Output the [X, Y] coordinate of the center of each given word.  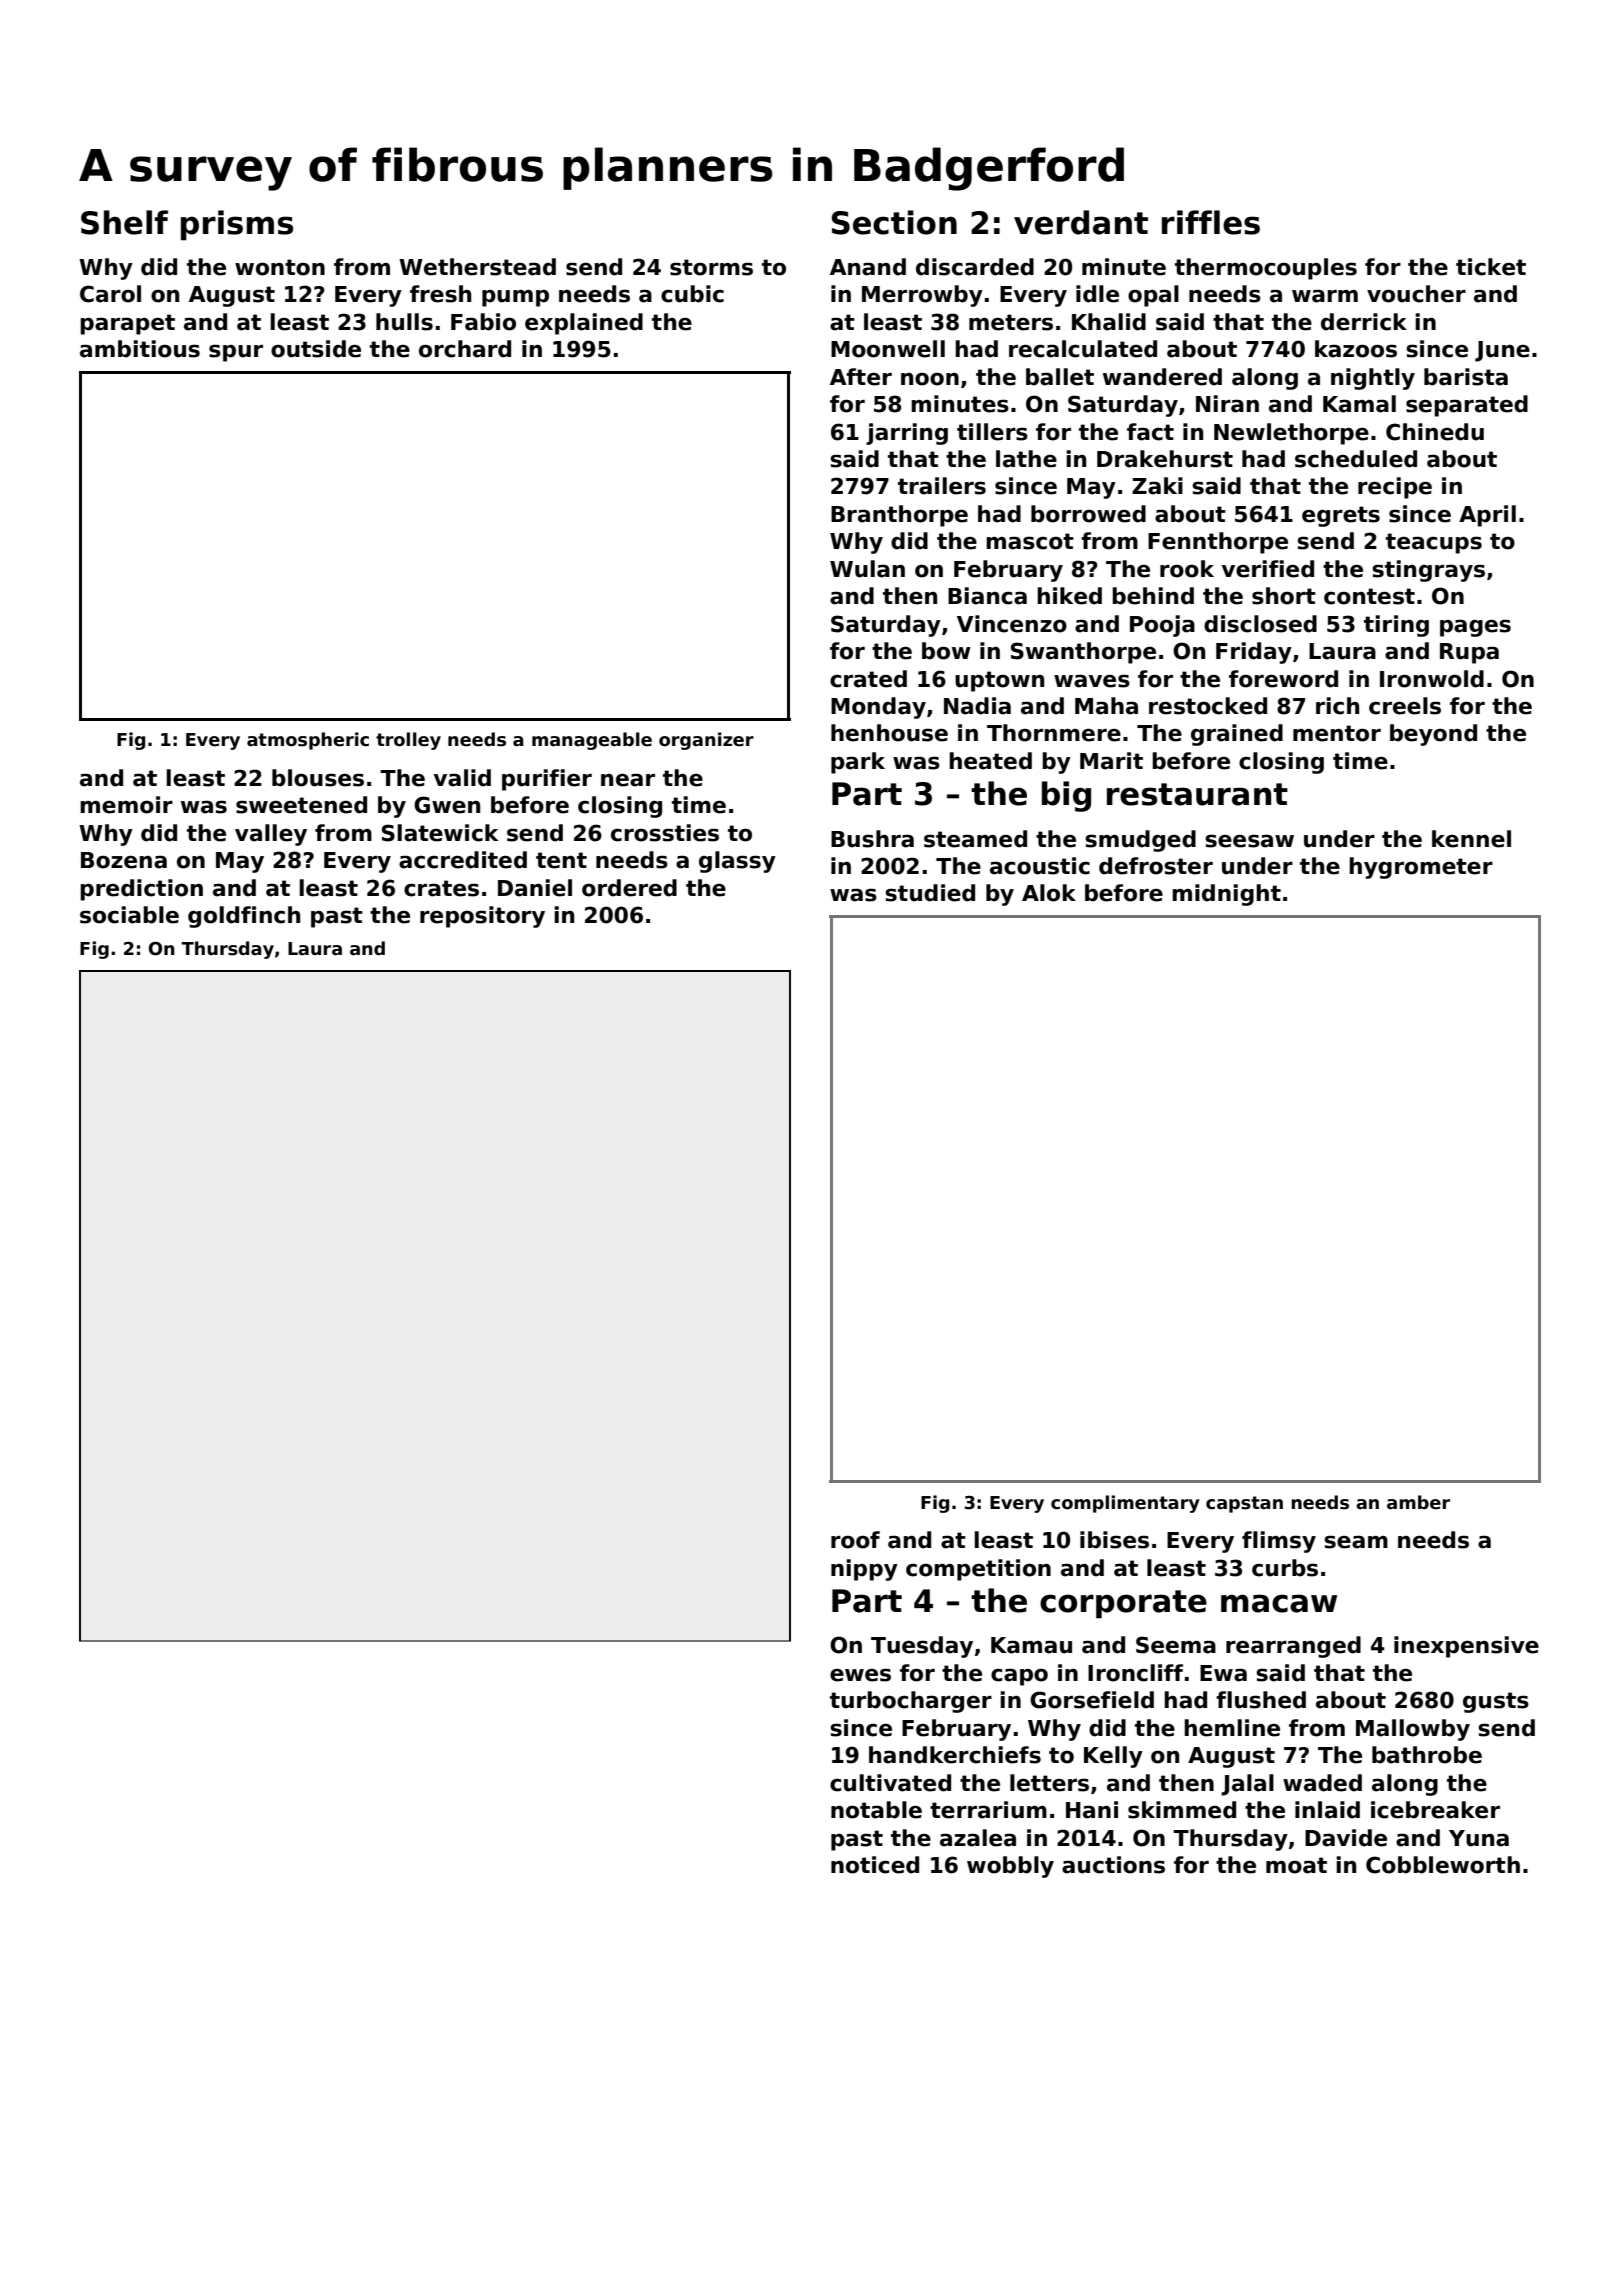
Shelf [124, 222]
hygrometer [1421, 868]
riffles [1211, 222]
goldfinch [244, 917]
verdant [1081, 222]
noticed [875, 1865]
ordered [629, 888]
